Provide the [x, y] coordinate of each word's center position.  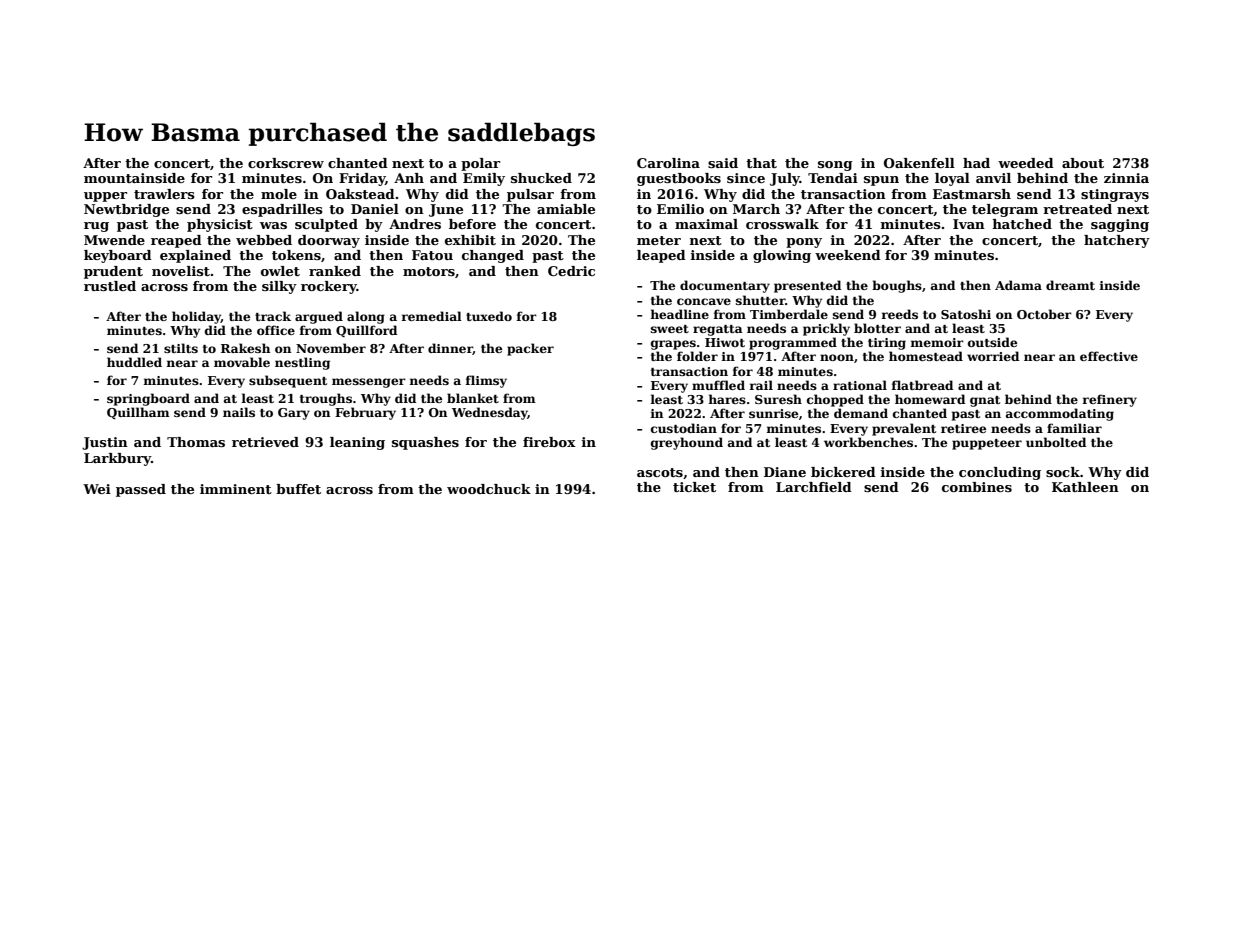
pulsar [530, 195]
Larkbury [117, 459]
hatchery [1117, 241]
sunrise [773, 413]
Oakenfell [919, 163]
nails [239, 412]
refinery [1110, 400]
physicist [220, 225]
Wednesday [490, 413]
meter [659, 240]
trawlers [164, 194]
